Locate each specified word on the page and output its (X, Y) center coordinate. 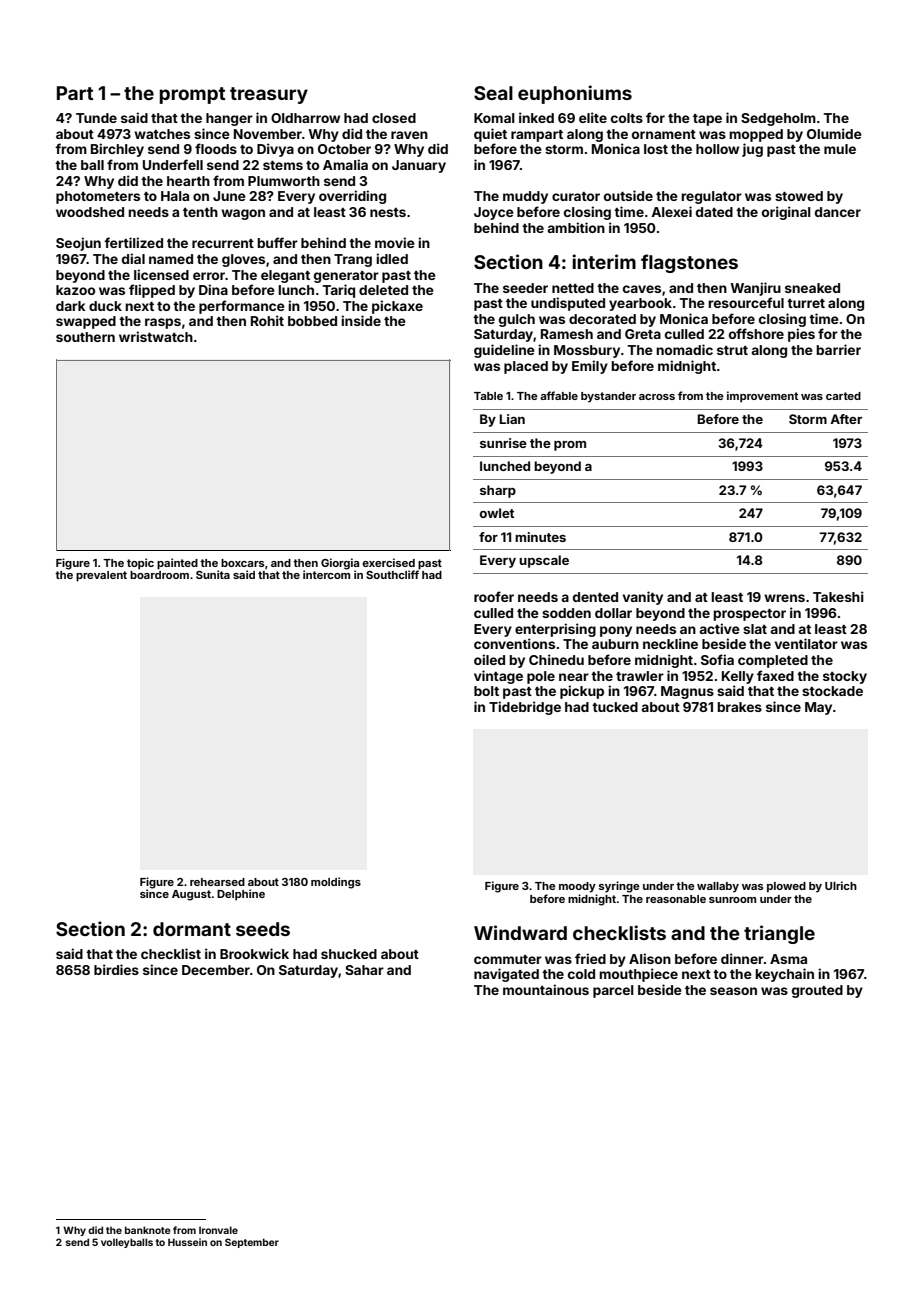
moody (577, 887)
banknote (148, 1230)
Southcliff (392, 574)
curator (576, 196)
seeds (263, 929)
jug (752, 150)
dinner (742, 958)
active (719, 628)
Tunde (96, 118)
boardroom (159, 575)
